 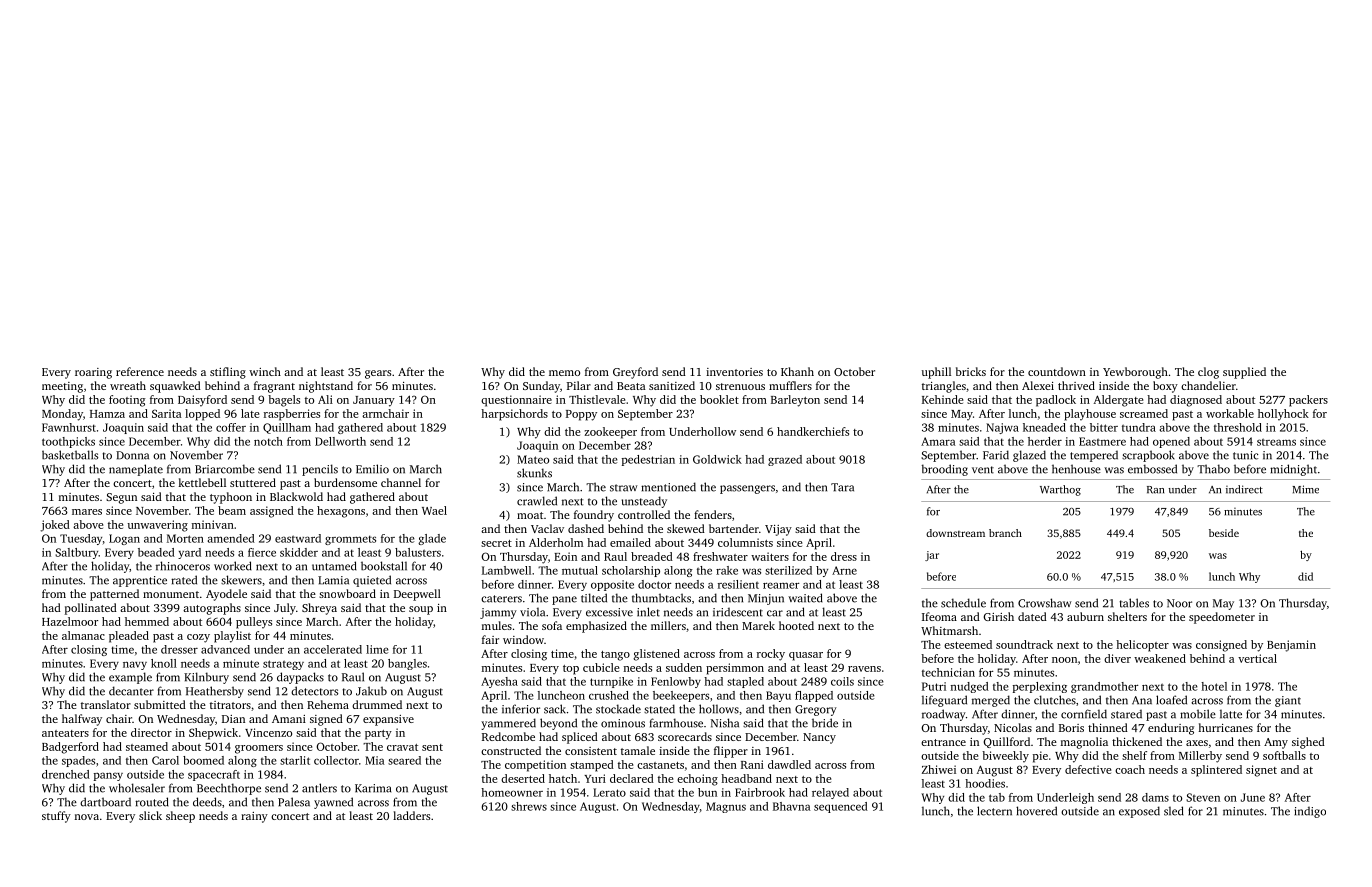 I want to click on shrews, so click(x=529, y=806).
